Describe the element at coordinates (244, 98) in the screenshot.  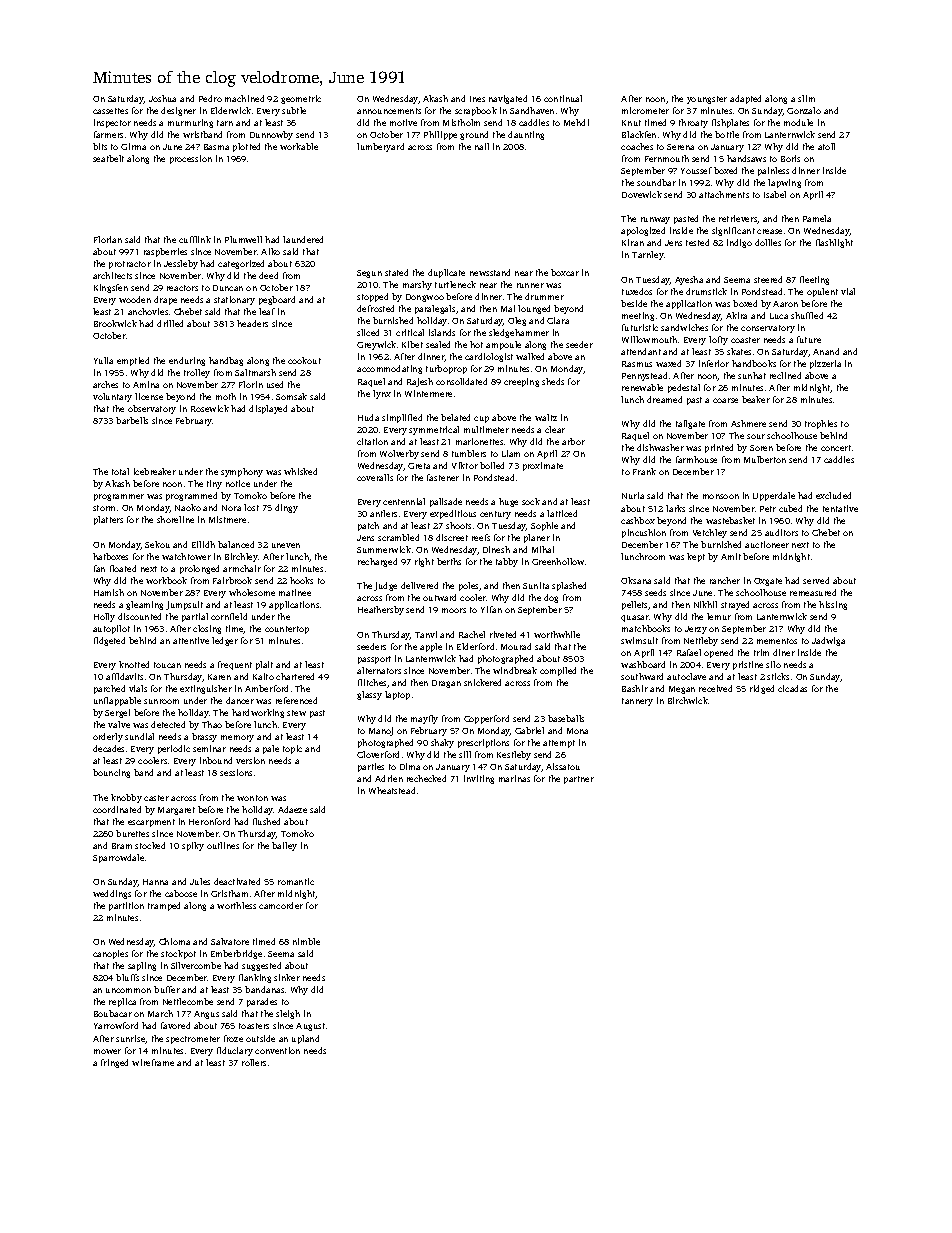
I see `machined` at that location.
